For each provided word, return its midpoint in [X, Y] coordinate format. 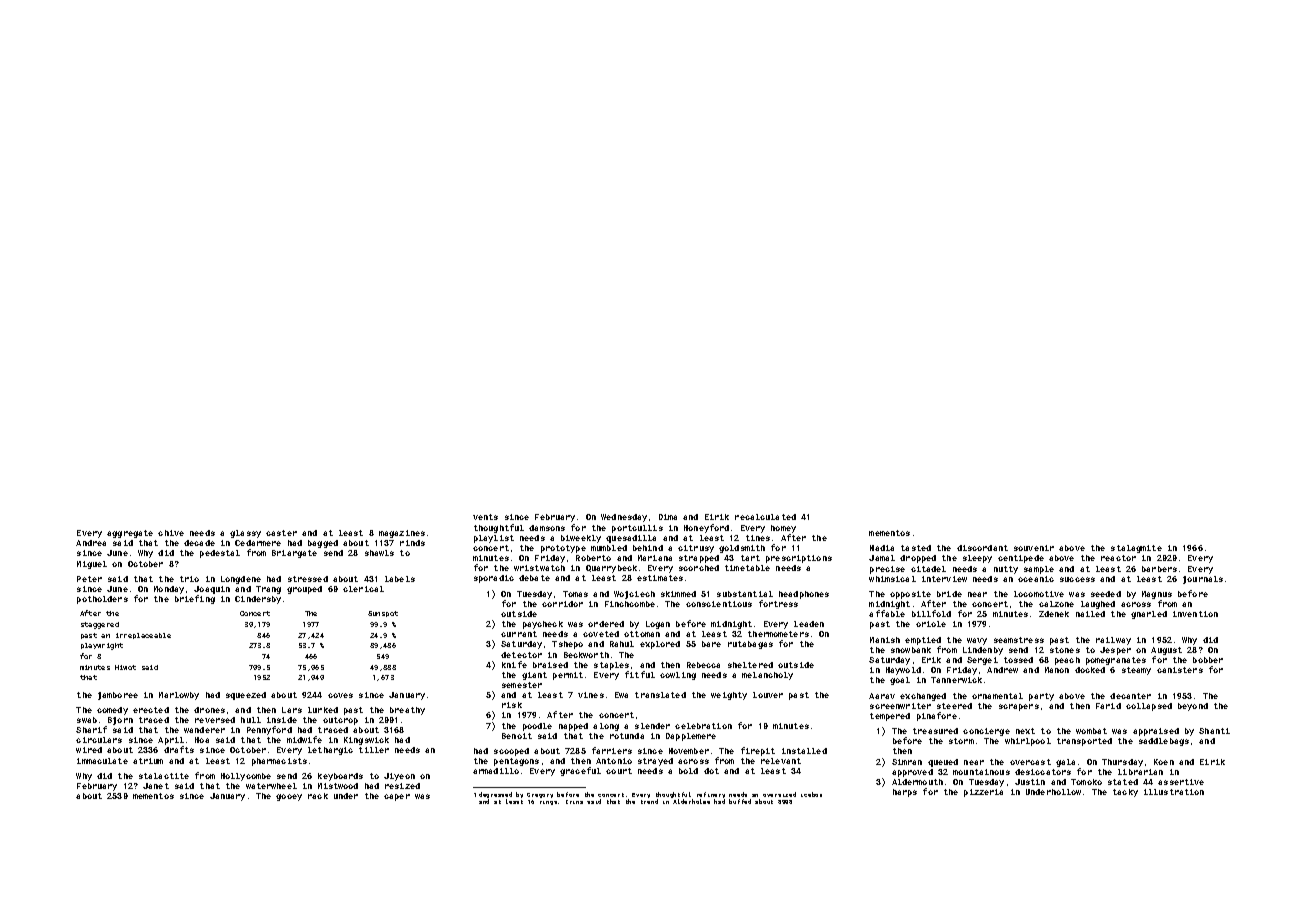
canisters [1180, 670]
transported [1084, 742]
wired [89, 750]
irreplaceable [143, 636]
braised [550, 665]
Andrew [1002, 670]
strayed [655, 762]
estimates [660, 578]
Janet [156, 786]
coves [340, 695]
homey [783, 529]
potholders [102, 600]
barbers [1159, 569]
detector [521, 655]
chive [171, 533]
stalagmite [1136, 549]
